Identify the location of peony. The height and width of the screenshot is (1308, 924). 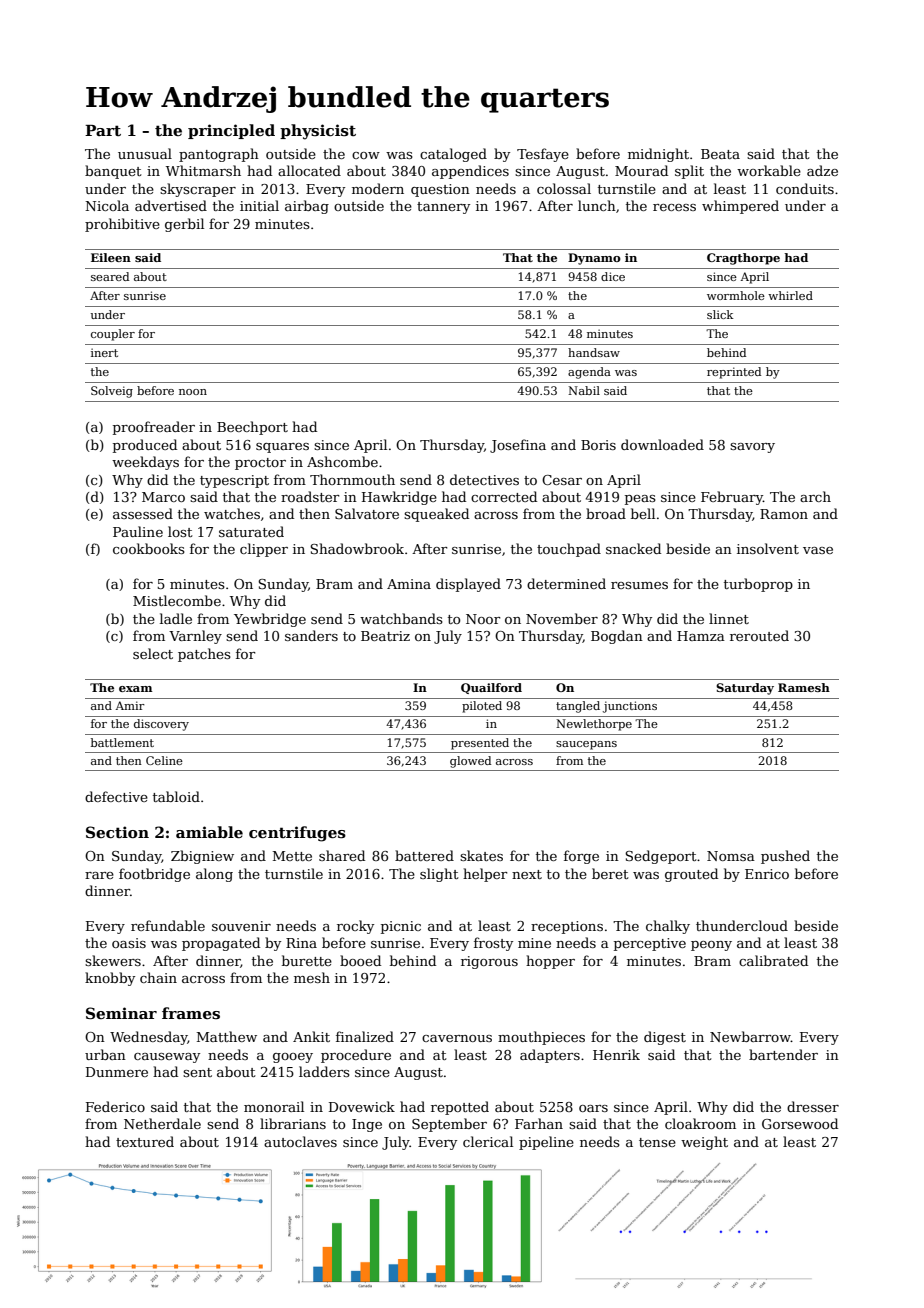
(711, 946).
